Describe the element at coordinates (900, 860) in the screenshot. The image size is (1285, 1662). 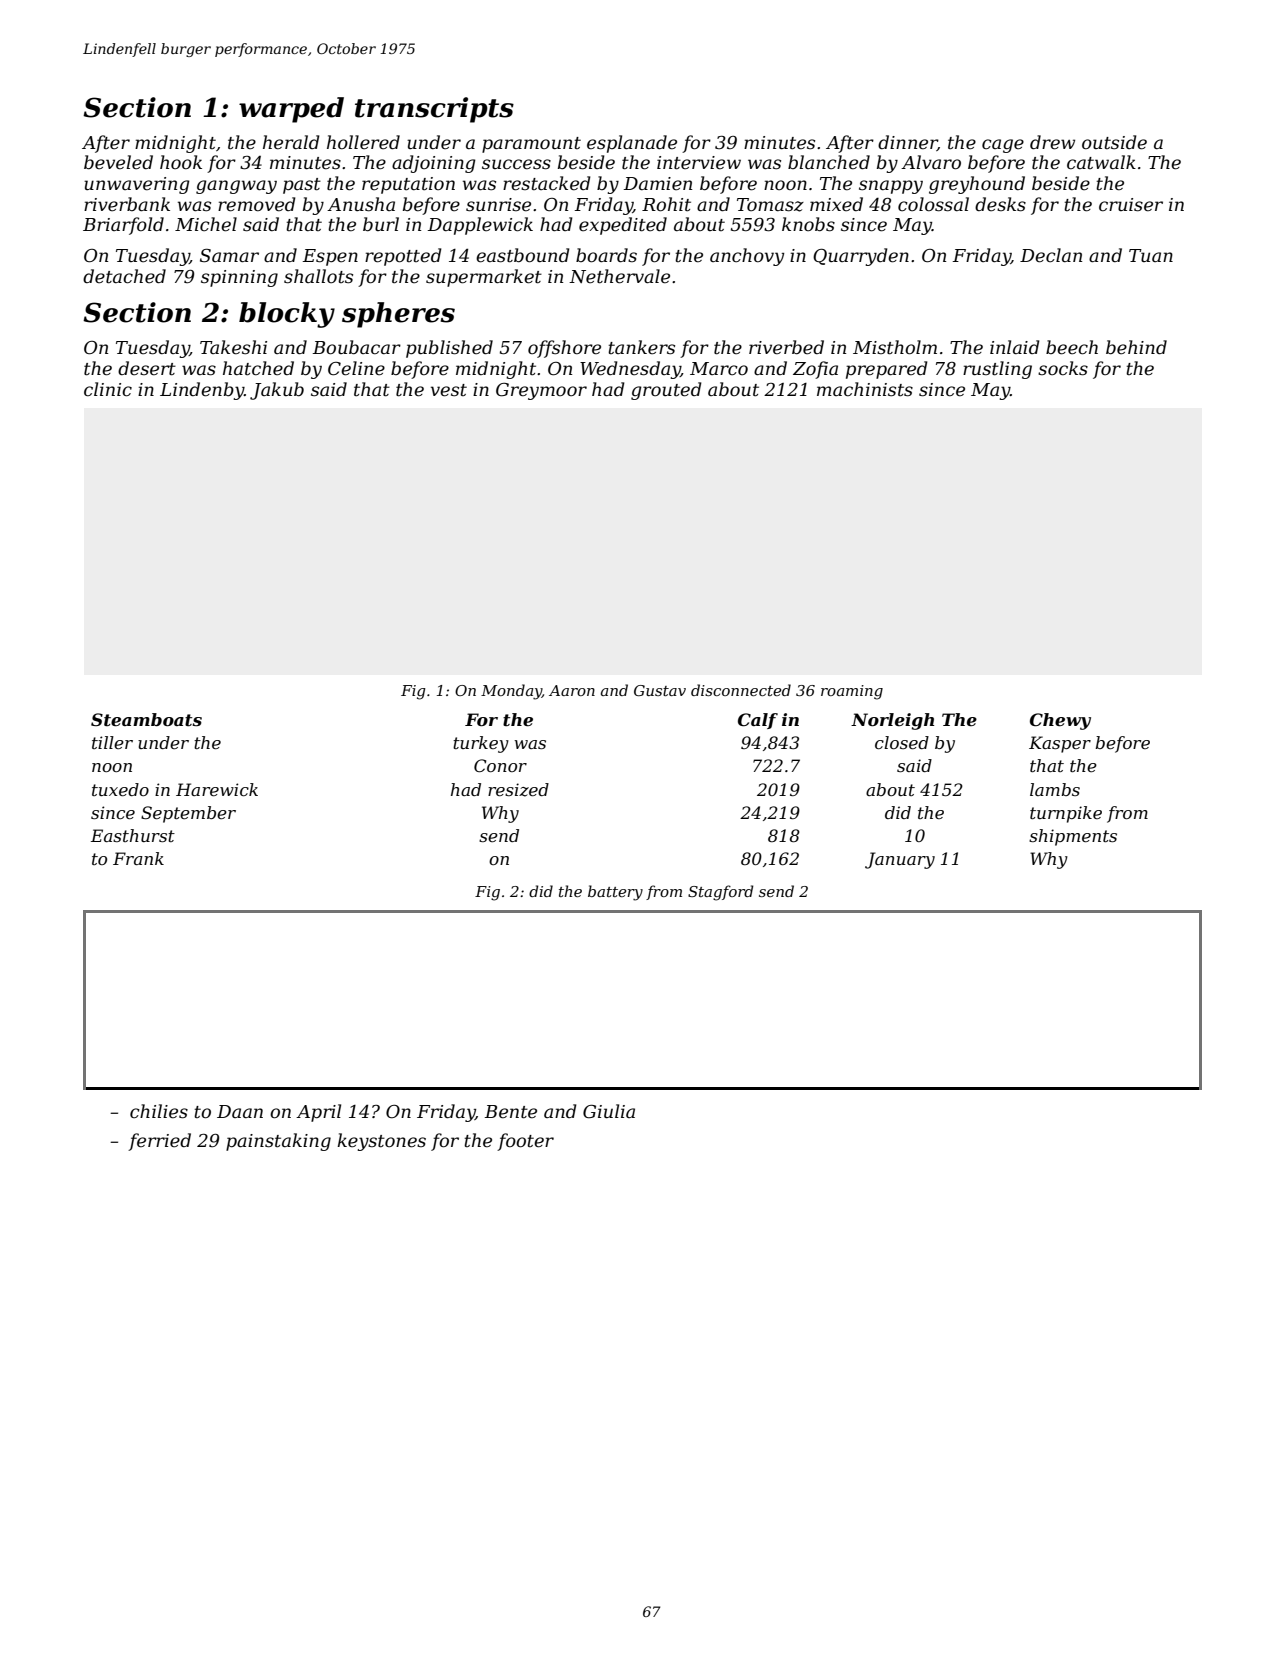
I see `January` at that location.
